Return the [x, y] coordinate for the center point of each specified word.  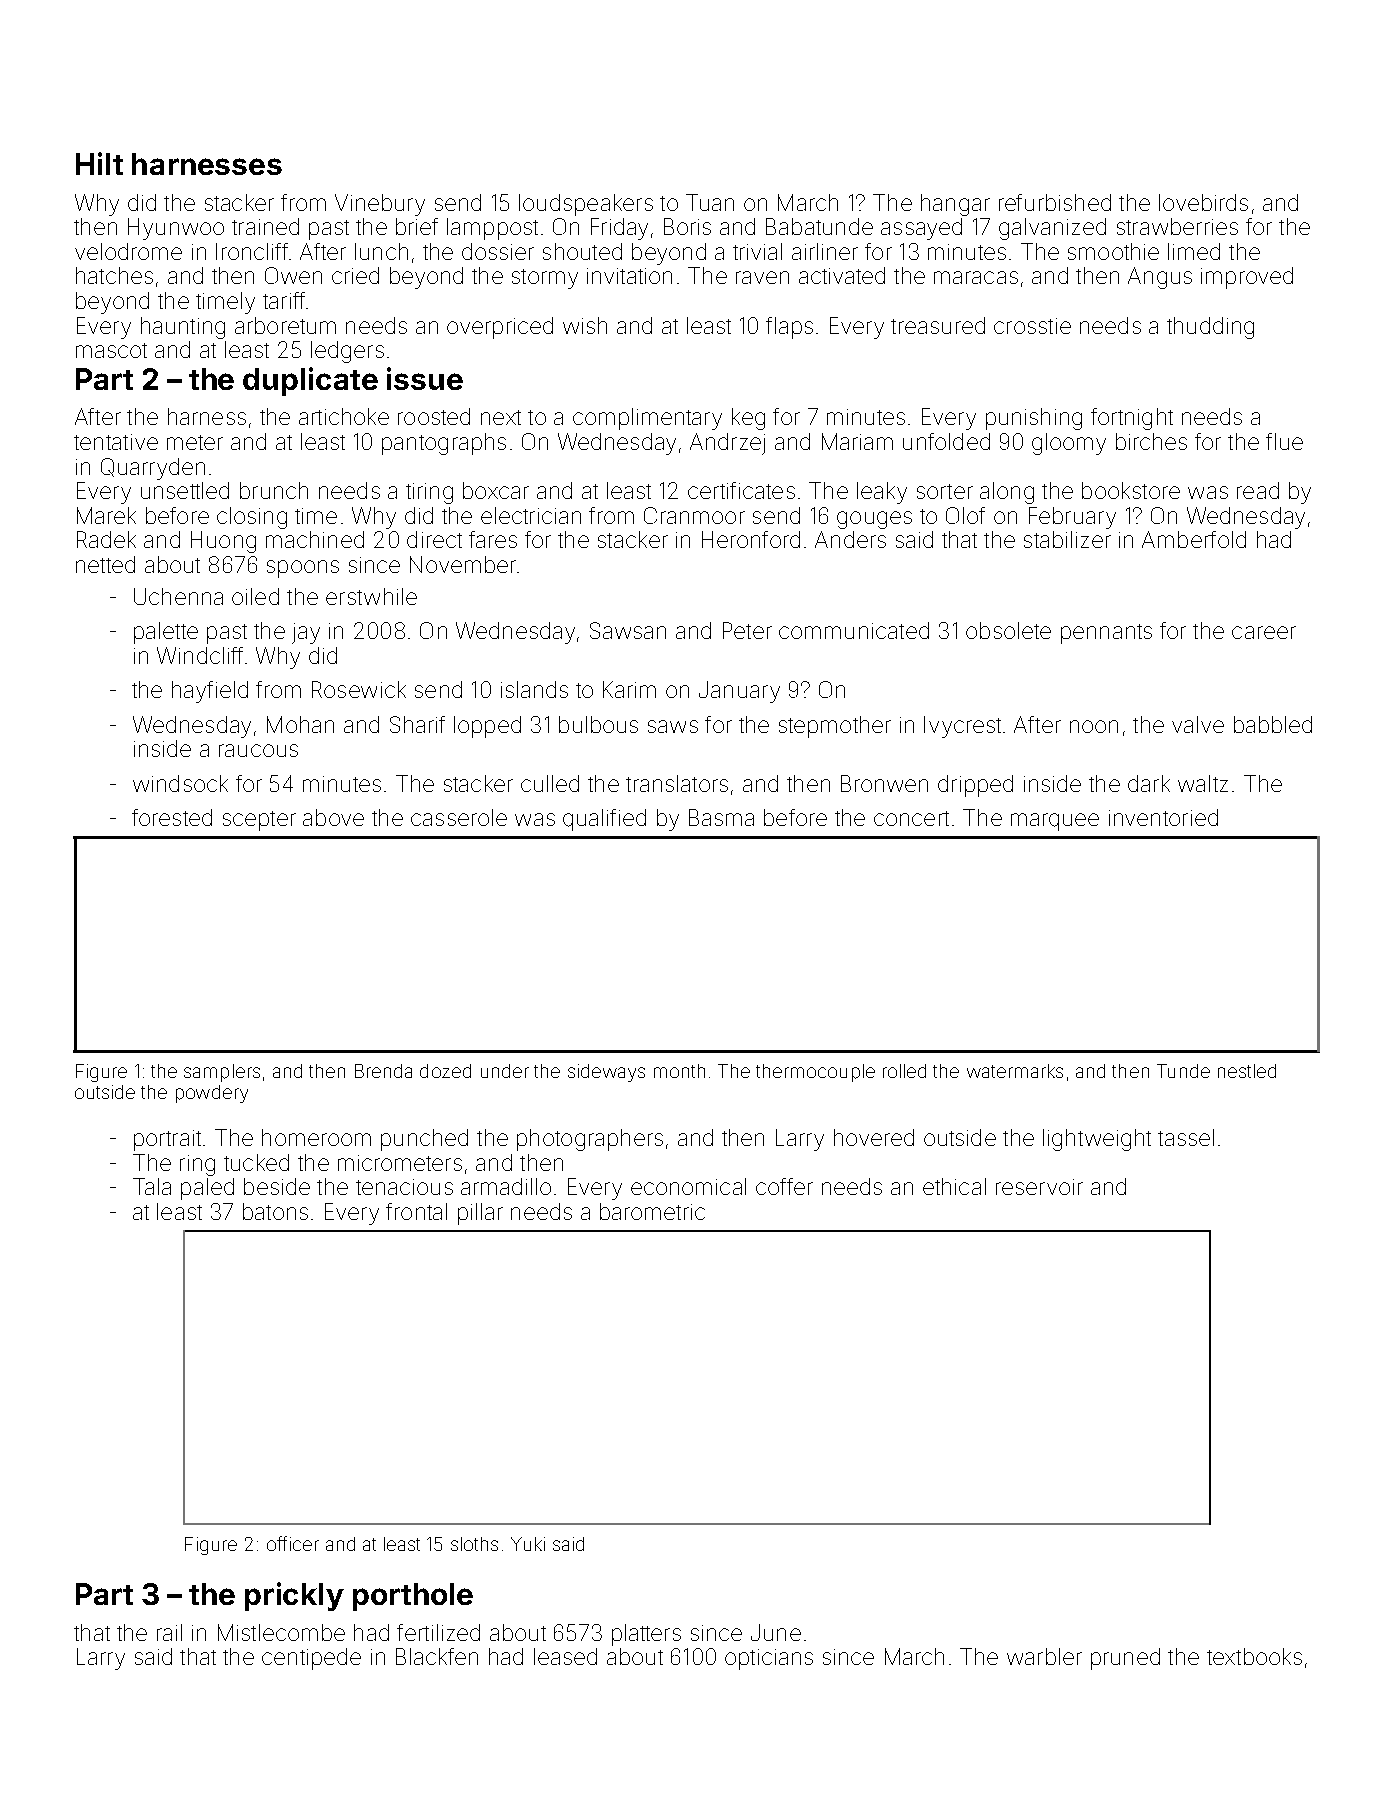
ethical [954, 1186]
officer [293, 1543]
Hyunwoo [176, 229]
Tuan [710, 202]
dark [1149, 783]
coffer [784, 1186]
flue [1284, 441]
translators [677, 783]
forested [172, 817]
